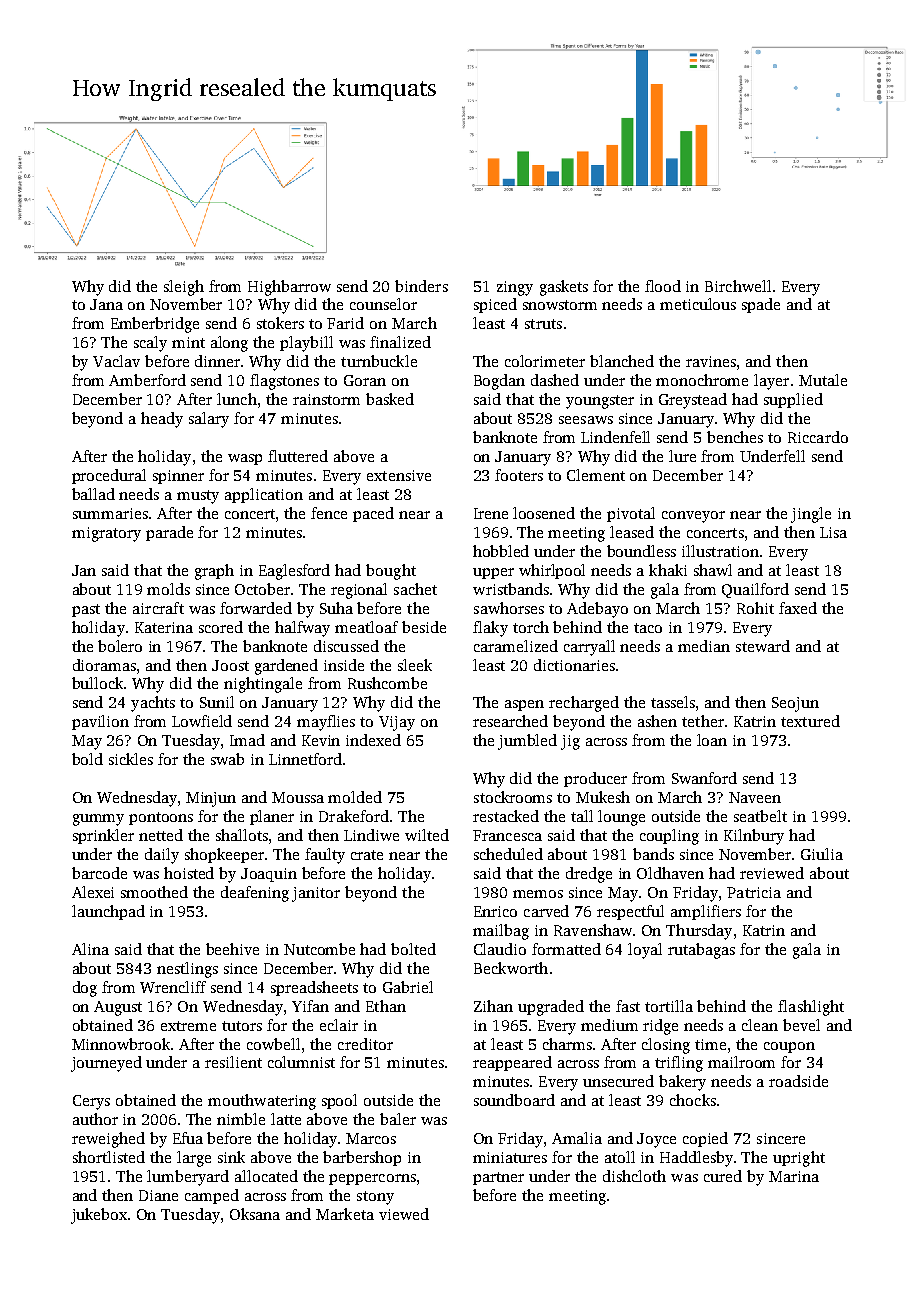 The width and height of the screenshot is (924, 1308). What do you see at coordinates (508, 854) in the screenshot?
I see `scheduled` at bounding box center [508, 854].
